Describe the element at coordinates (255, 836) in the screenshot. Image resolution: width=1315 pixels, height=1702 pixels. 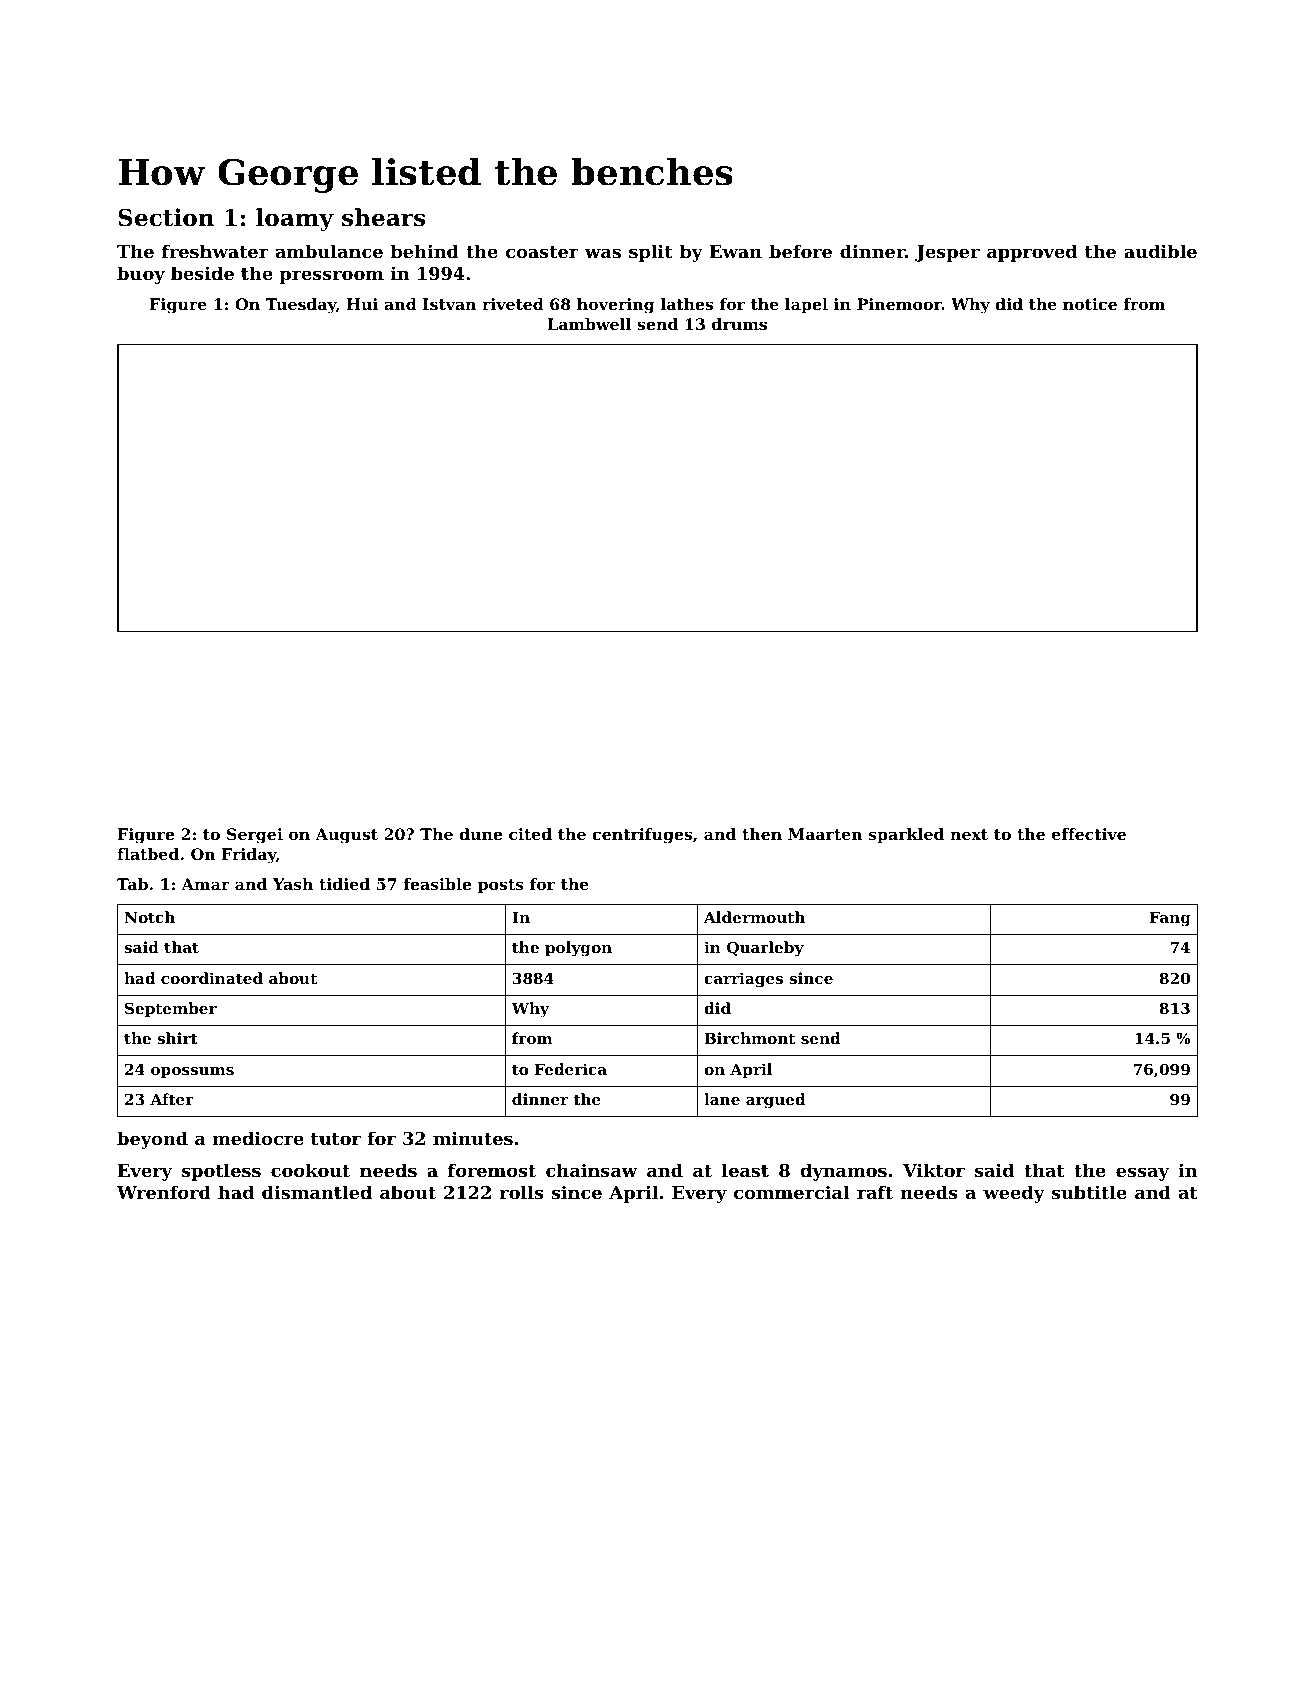
I see `Sergei` at that location.
